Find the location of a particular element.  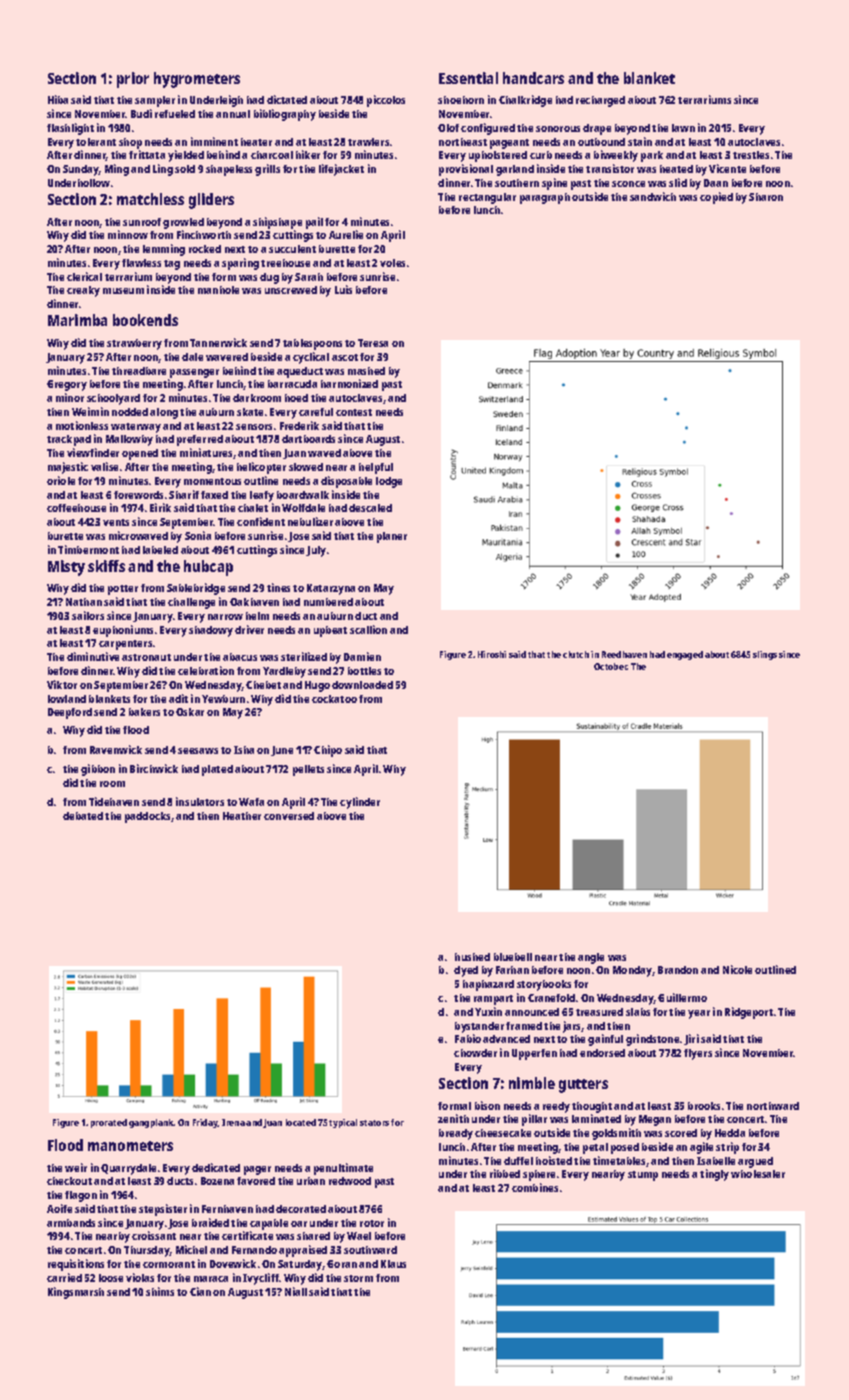

Teresa is located at coordinates (373, 343).
